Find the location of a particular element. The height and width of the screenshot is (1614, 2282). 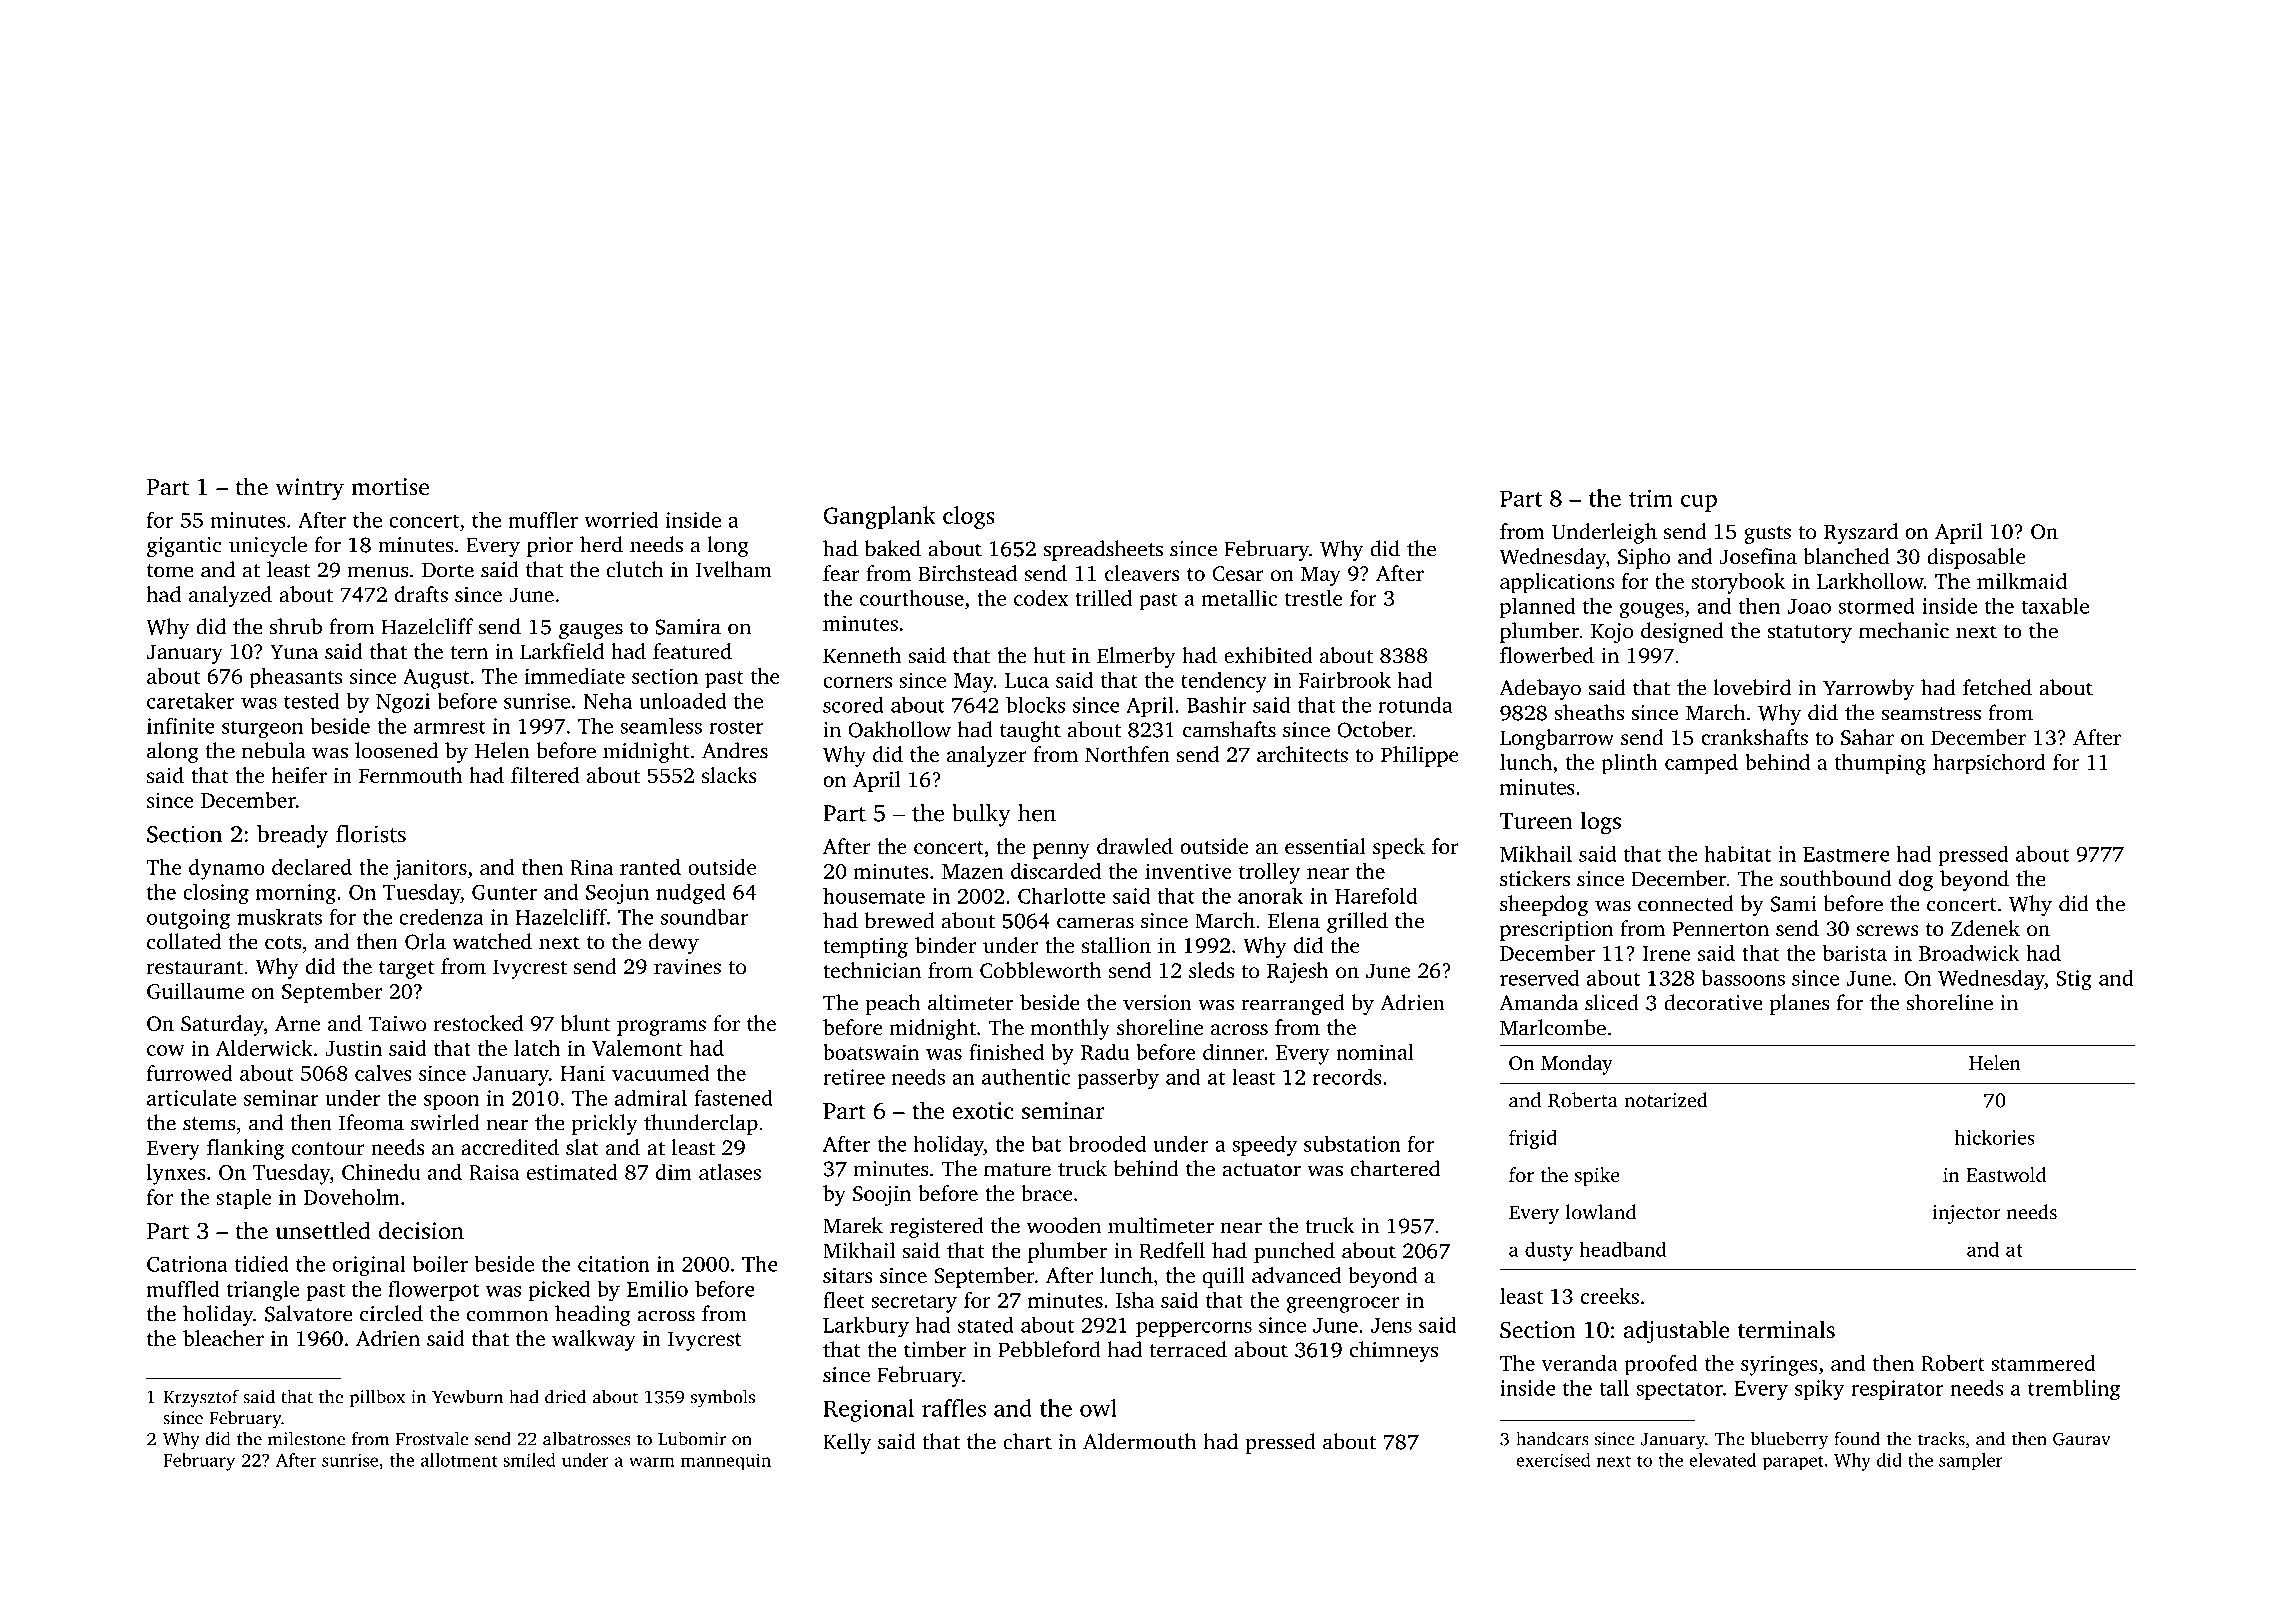

Zdenek is located at coordinates (1985, 928).
